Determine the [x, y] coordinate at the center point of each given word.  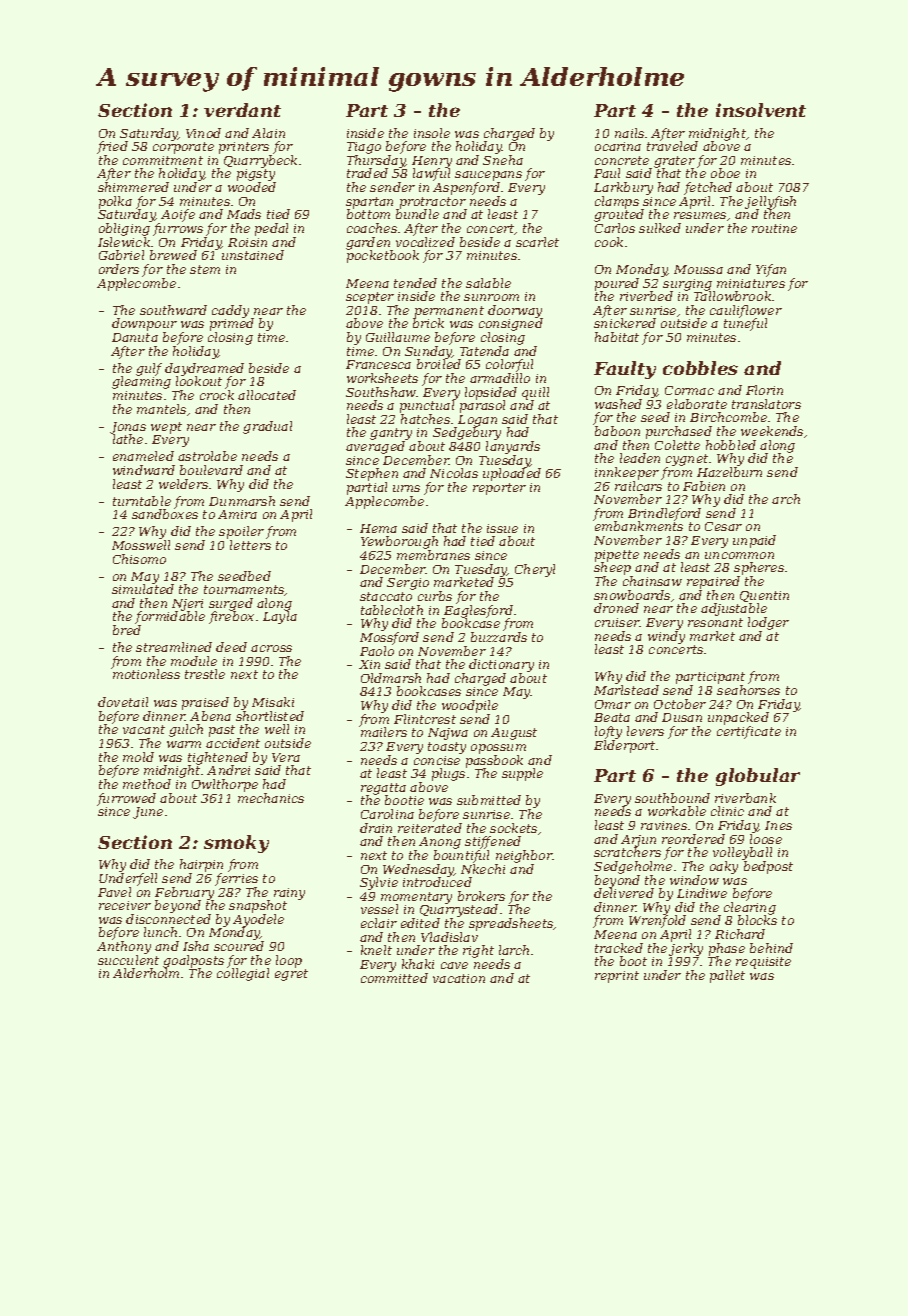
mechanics [271, 798]
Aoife [178, 215]
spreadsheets [511, 924]
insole [432, 133]
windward [144, 470]
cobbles [700, 368]
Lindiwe [702, 893]
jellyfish [770, 203]
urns [406, 488]
